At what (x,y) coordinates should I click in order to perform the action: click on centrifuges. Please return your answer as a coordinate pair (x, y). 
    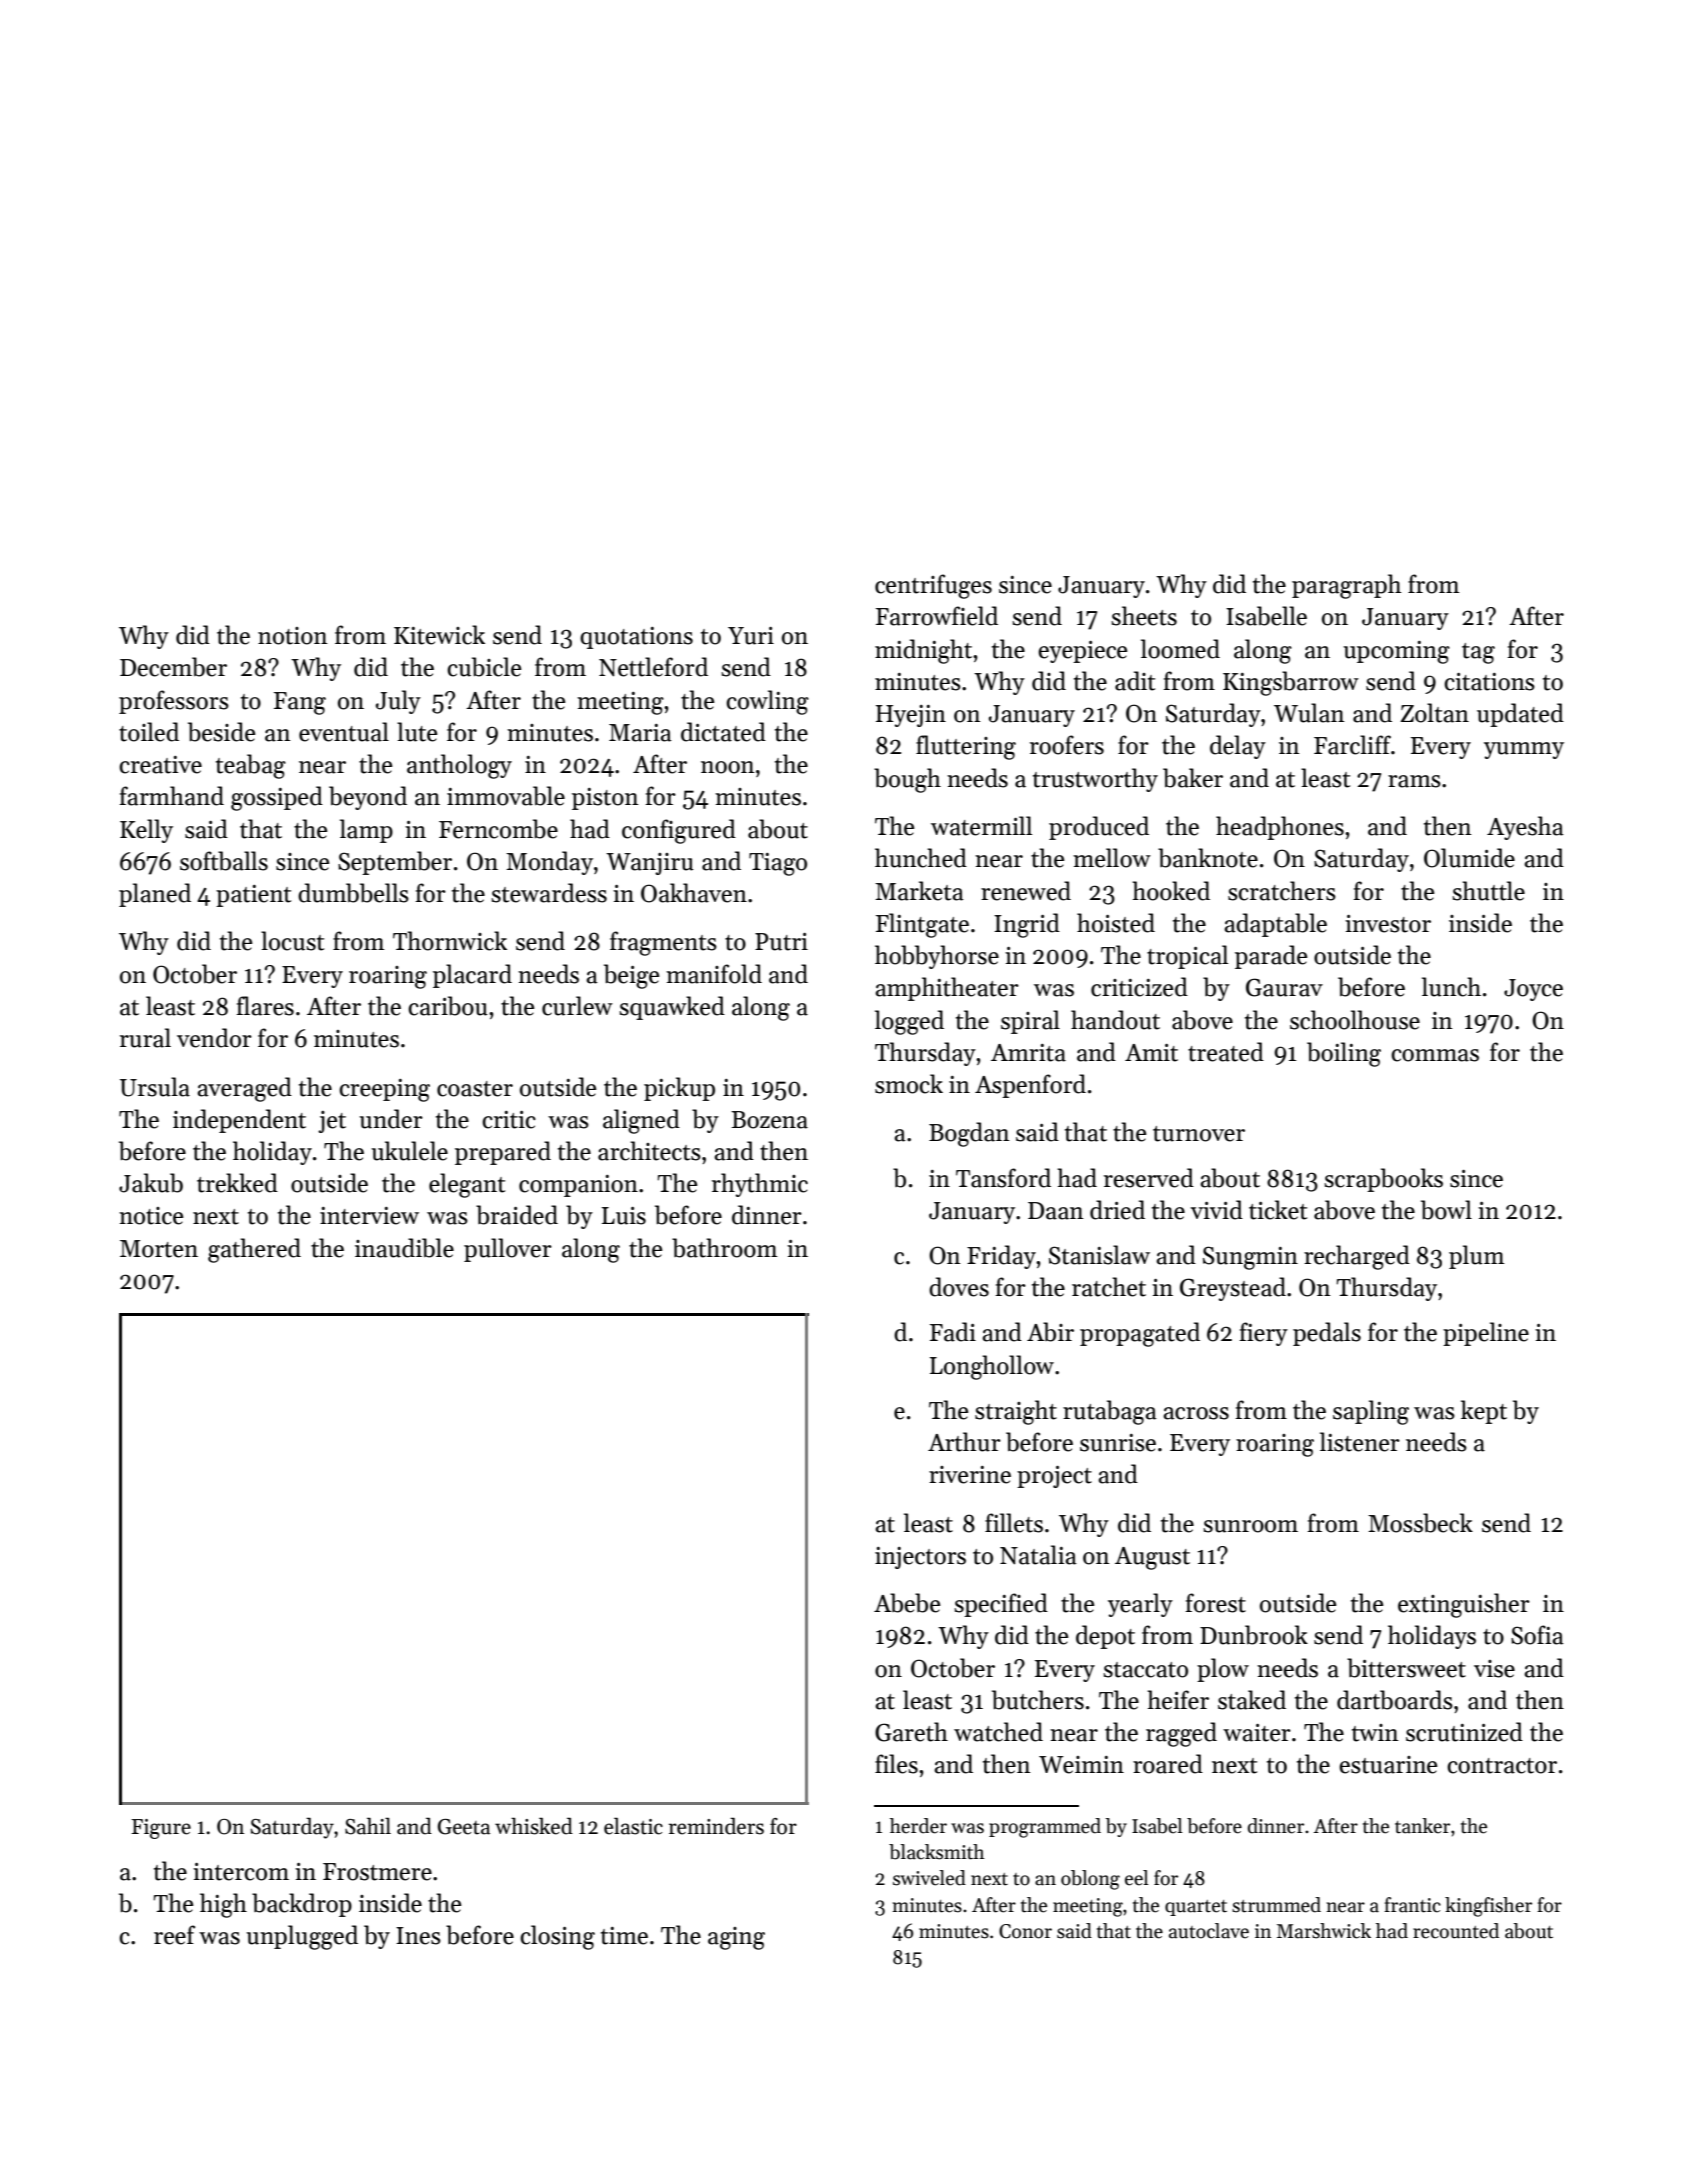
    Looking at the image, I should click on (933, 586).
